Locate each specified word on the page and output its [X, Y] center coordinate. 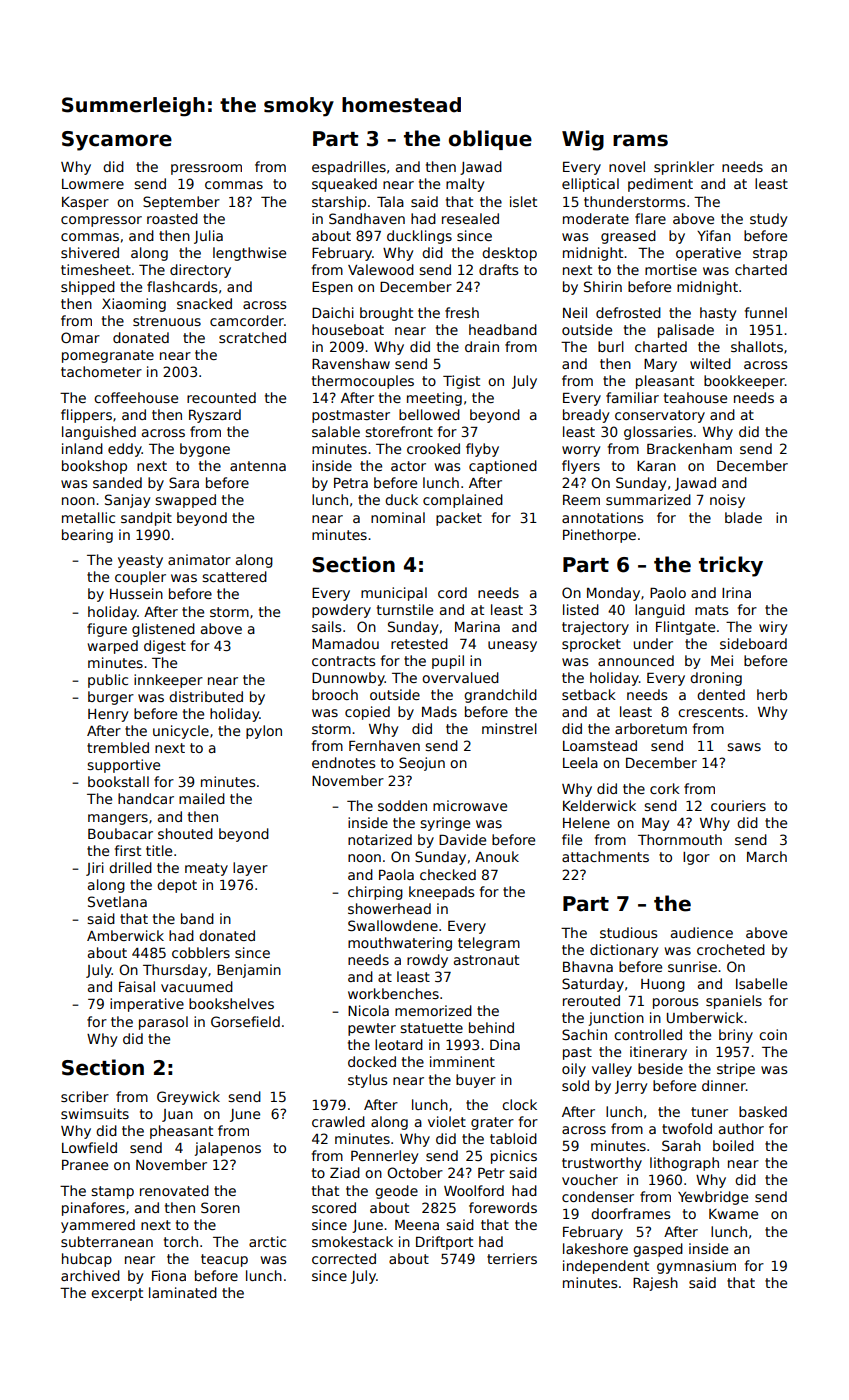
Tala [390, 201]
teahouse [695, 397]
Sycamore [117, 141]
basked [763, 1111]
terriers [512, 1258]
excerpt [117, 1294]
